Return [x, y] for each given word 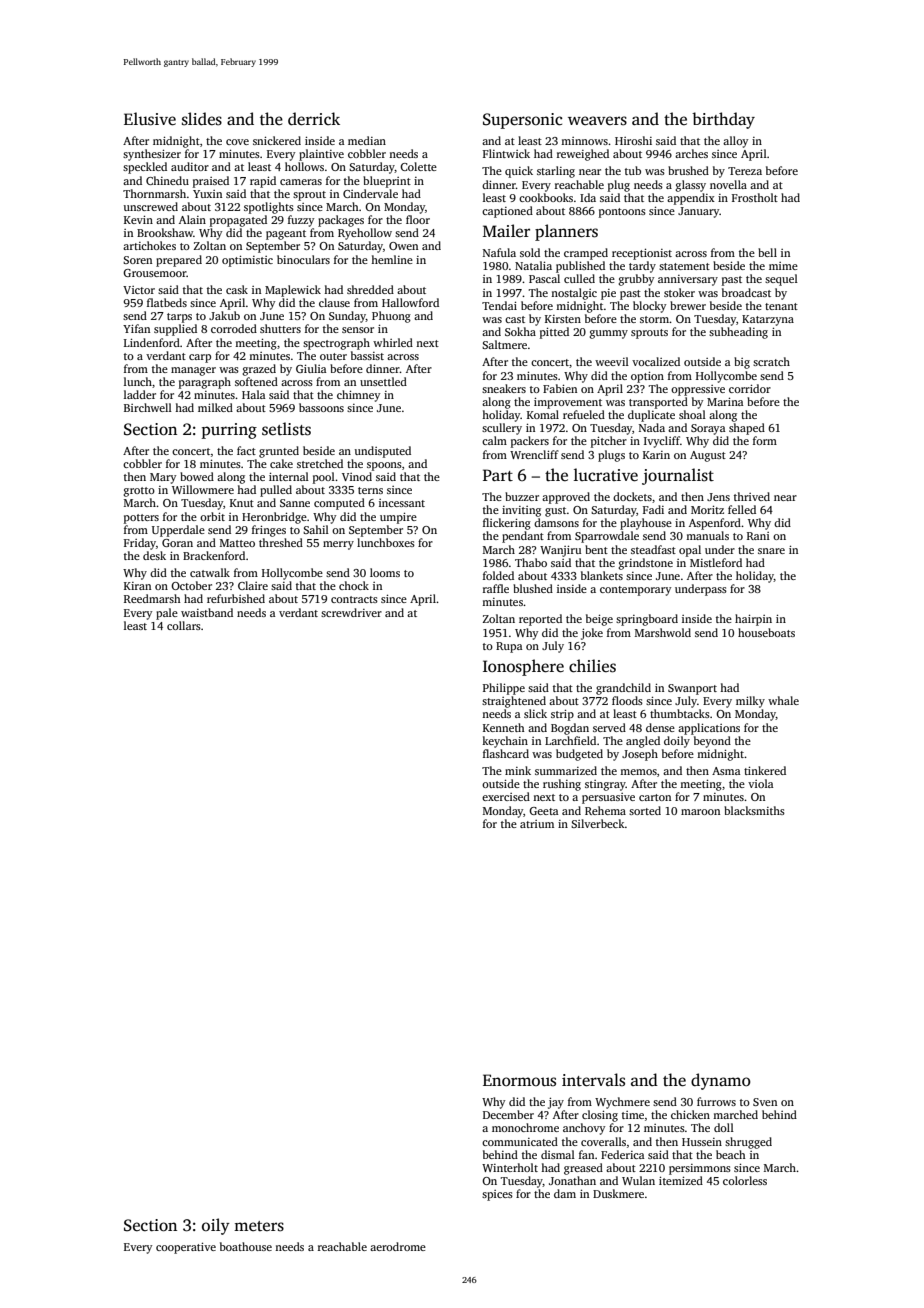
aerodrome [398, 1246]
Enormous [519, 1080]
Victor [139, 290]
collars [184, 625]
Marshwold [663, 632]
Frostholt [755, 197]
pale [167, 614]
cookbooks [546, 197]
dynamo [721, 1081]
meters [259, 1226]
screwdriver [351, 612]
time [633, 1115]
